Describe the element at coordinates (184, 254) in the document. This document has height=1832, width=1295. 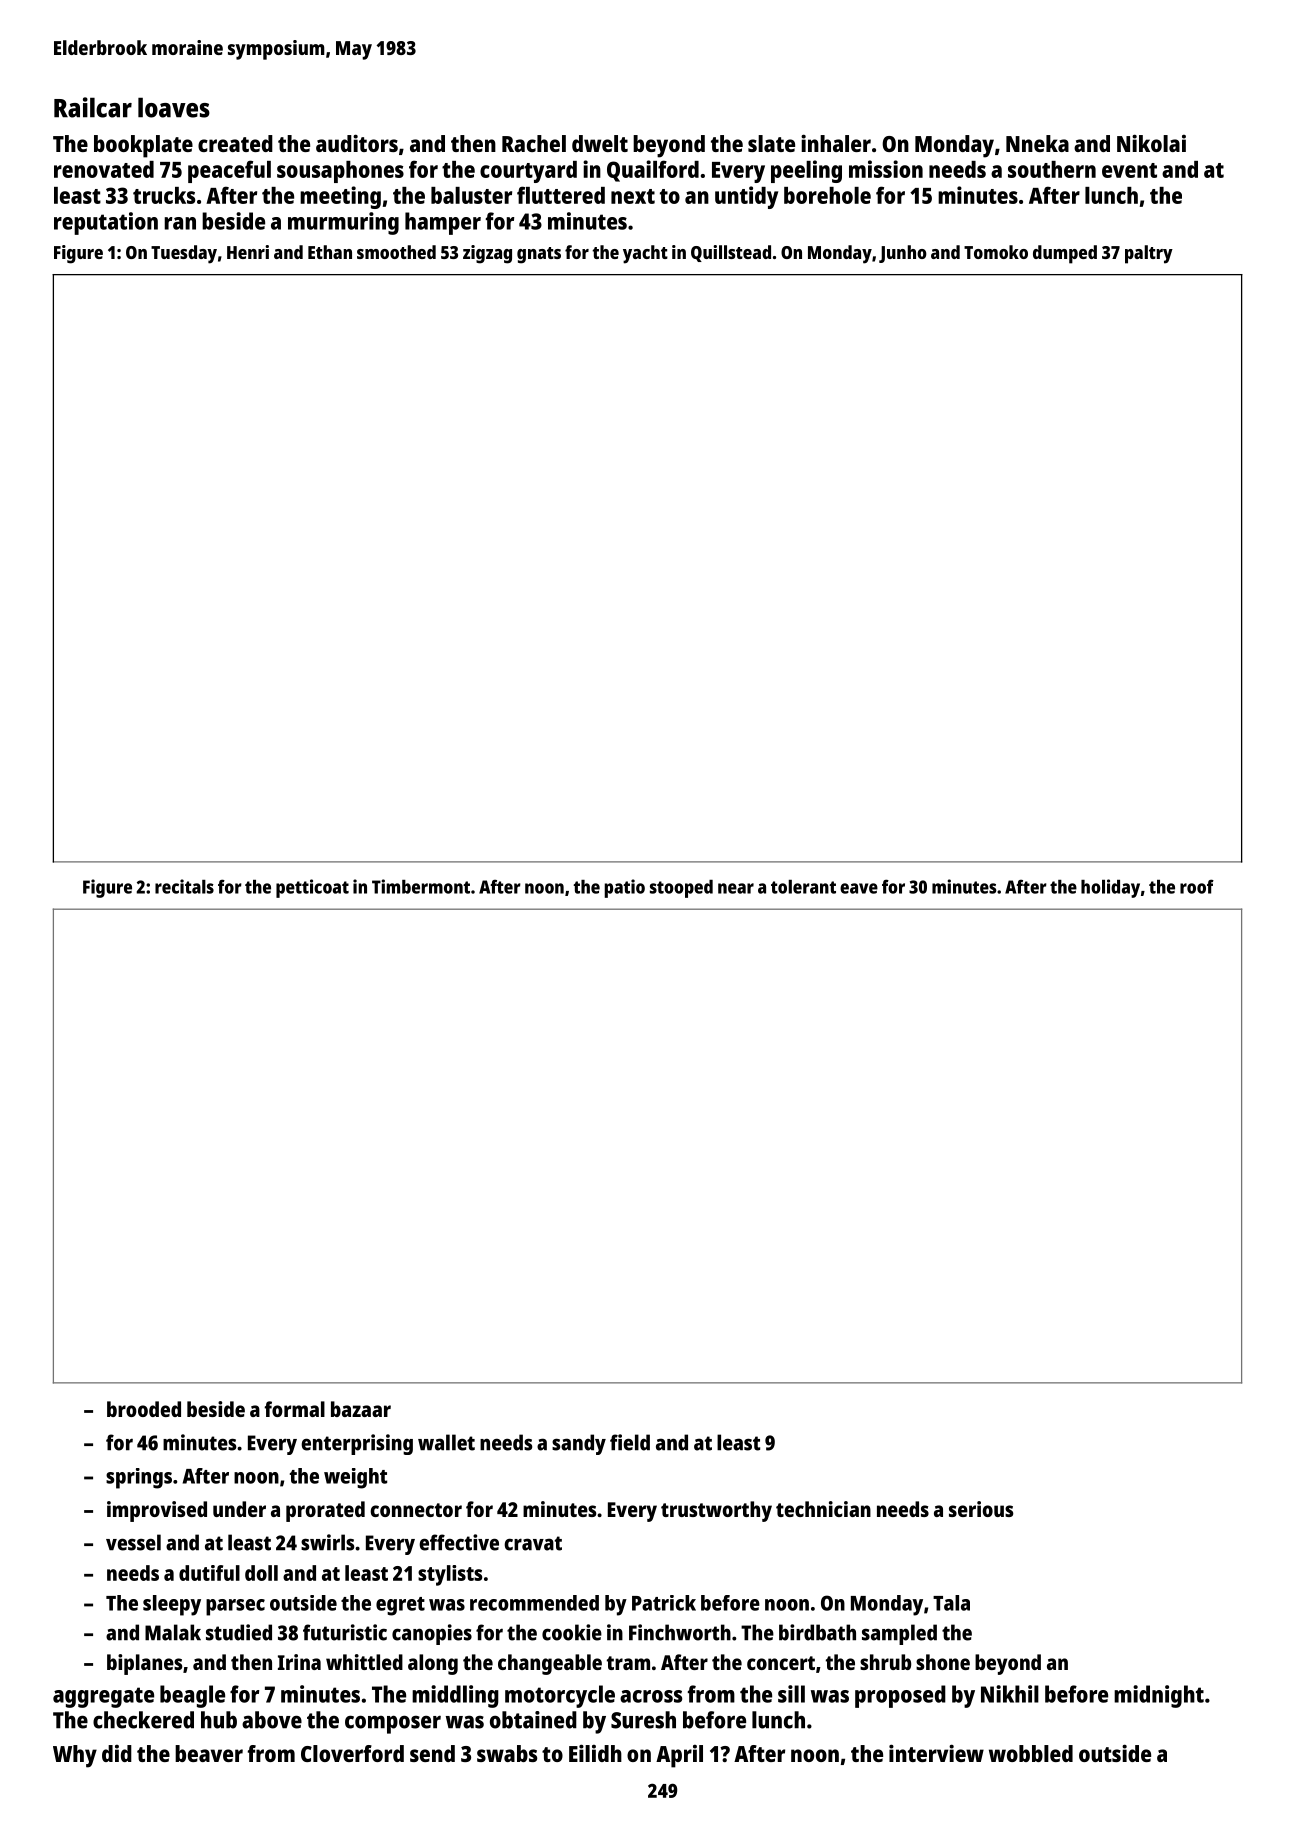
I see `Tuesday` at that location.
